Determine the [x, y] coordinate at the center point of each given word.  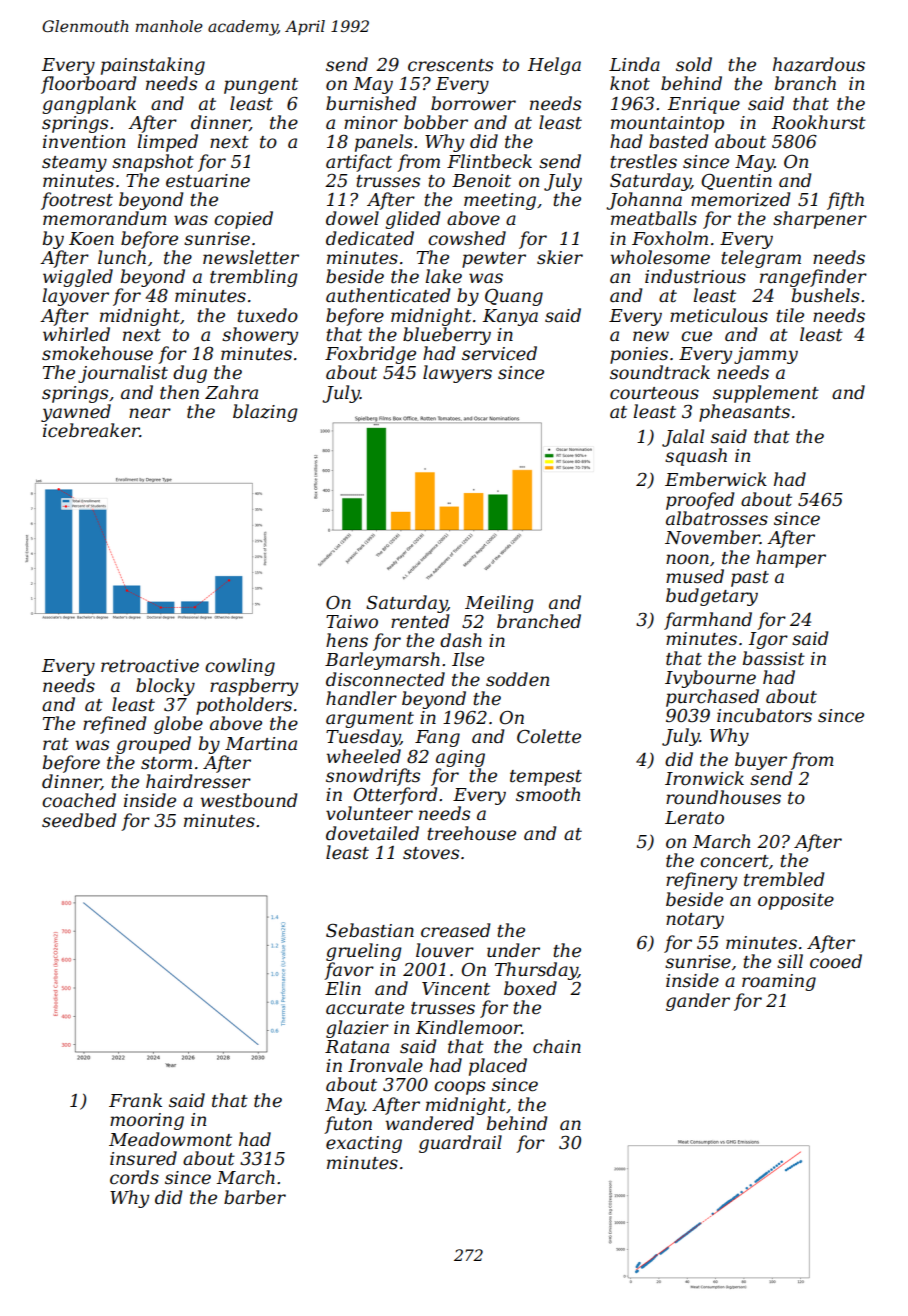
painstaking [153, 66]
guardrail [460, 1144]
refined [115, 725]
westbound [249, 800]
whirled [76, 334]
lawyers [457, 374]
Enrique [704, 105]
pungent [261, 86]
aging [460, 758]
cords [134, 1177]
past [750, 579]
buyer [761, 761]
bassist [774, 658]
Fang [437, 738]
